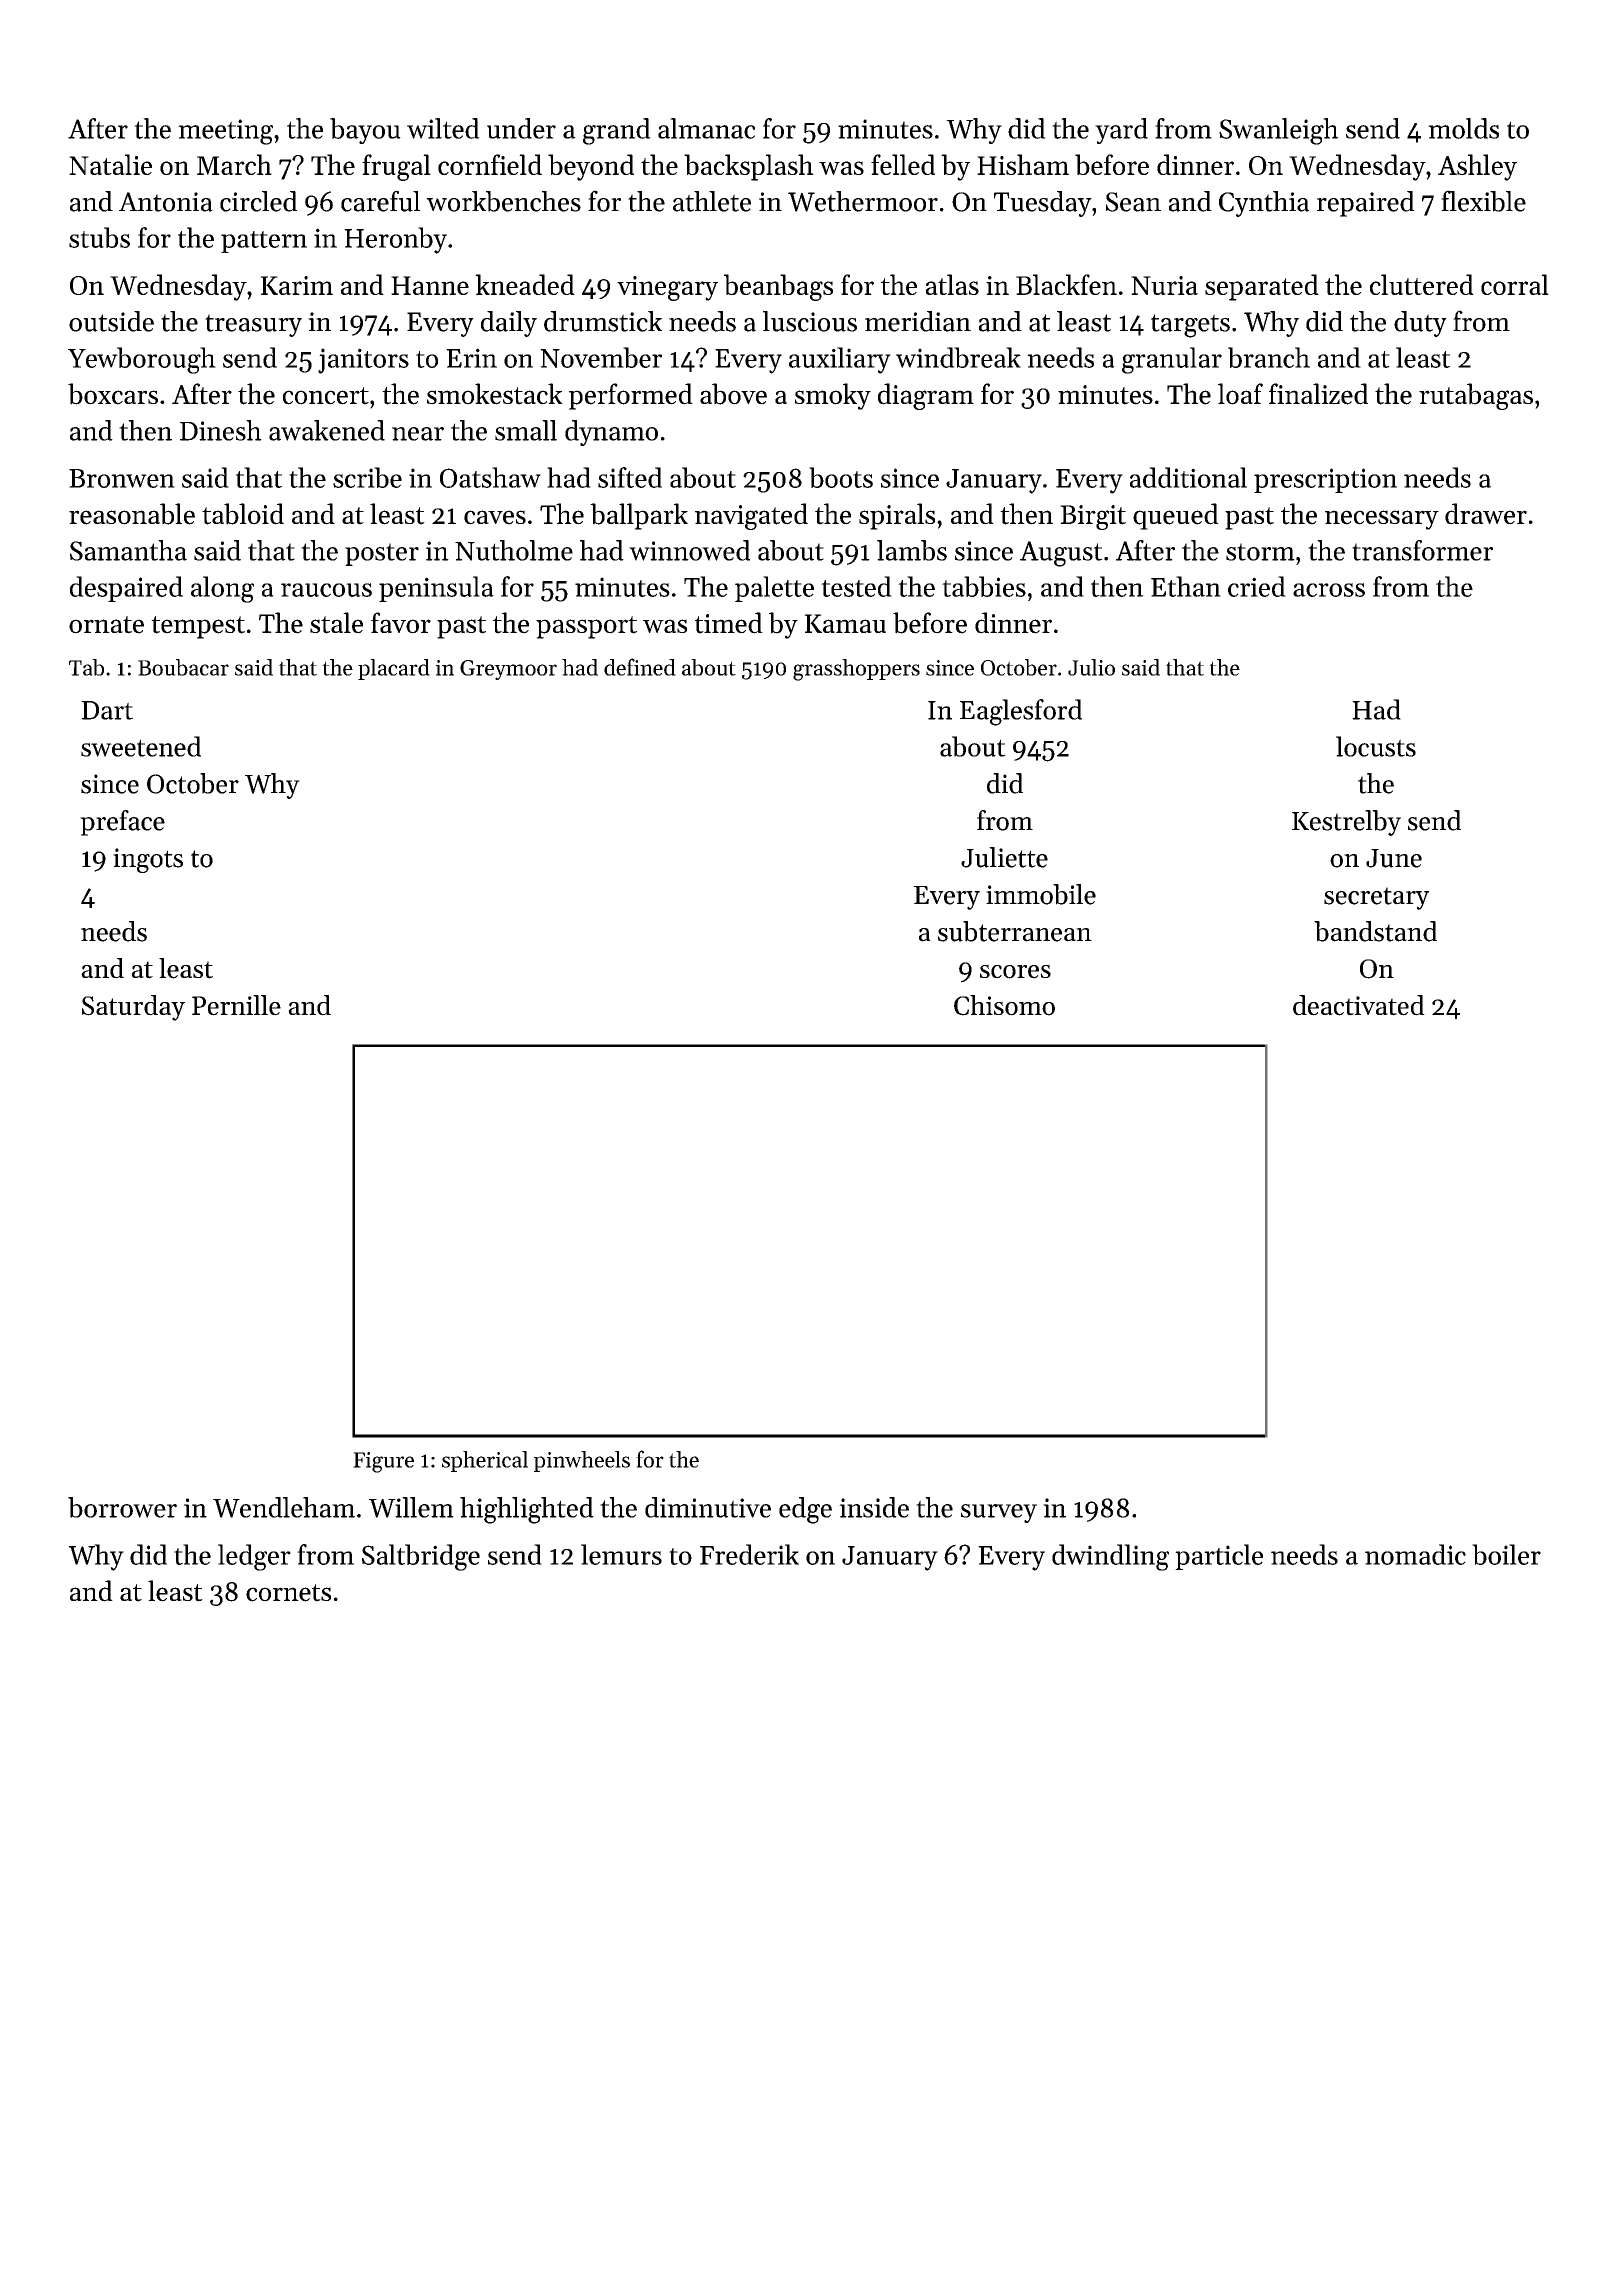 The height and width of the screenshot is (2292, 1620). What do you see at coordinates (706, 128) in the screenshot?
I see `almanac` at bounding box center [706, 128].
